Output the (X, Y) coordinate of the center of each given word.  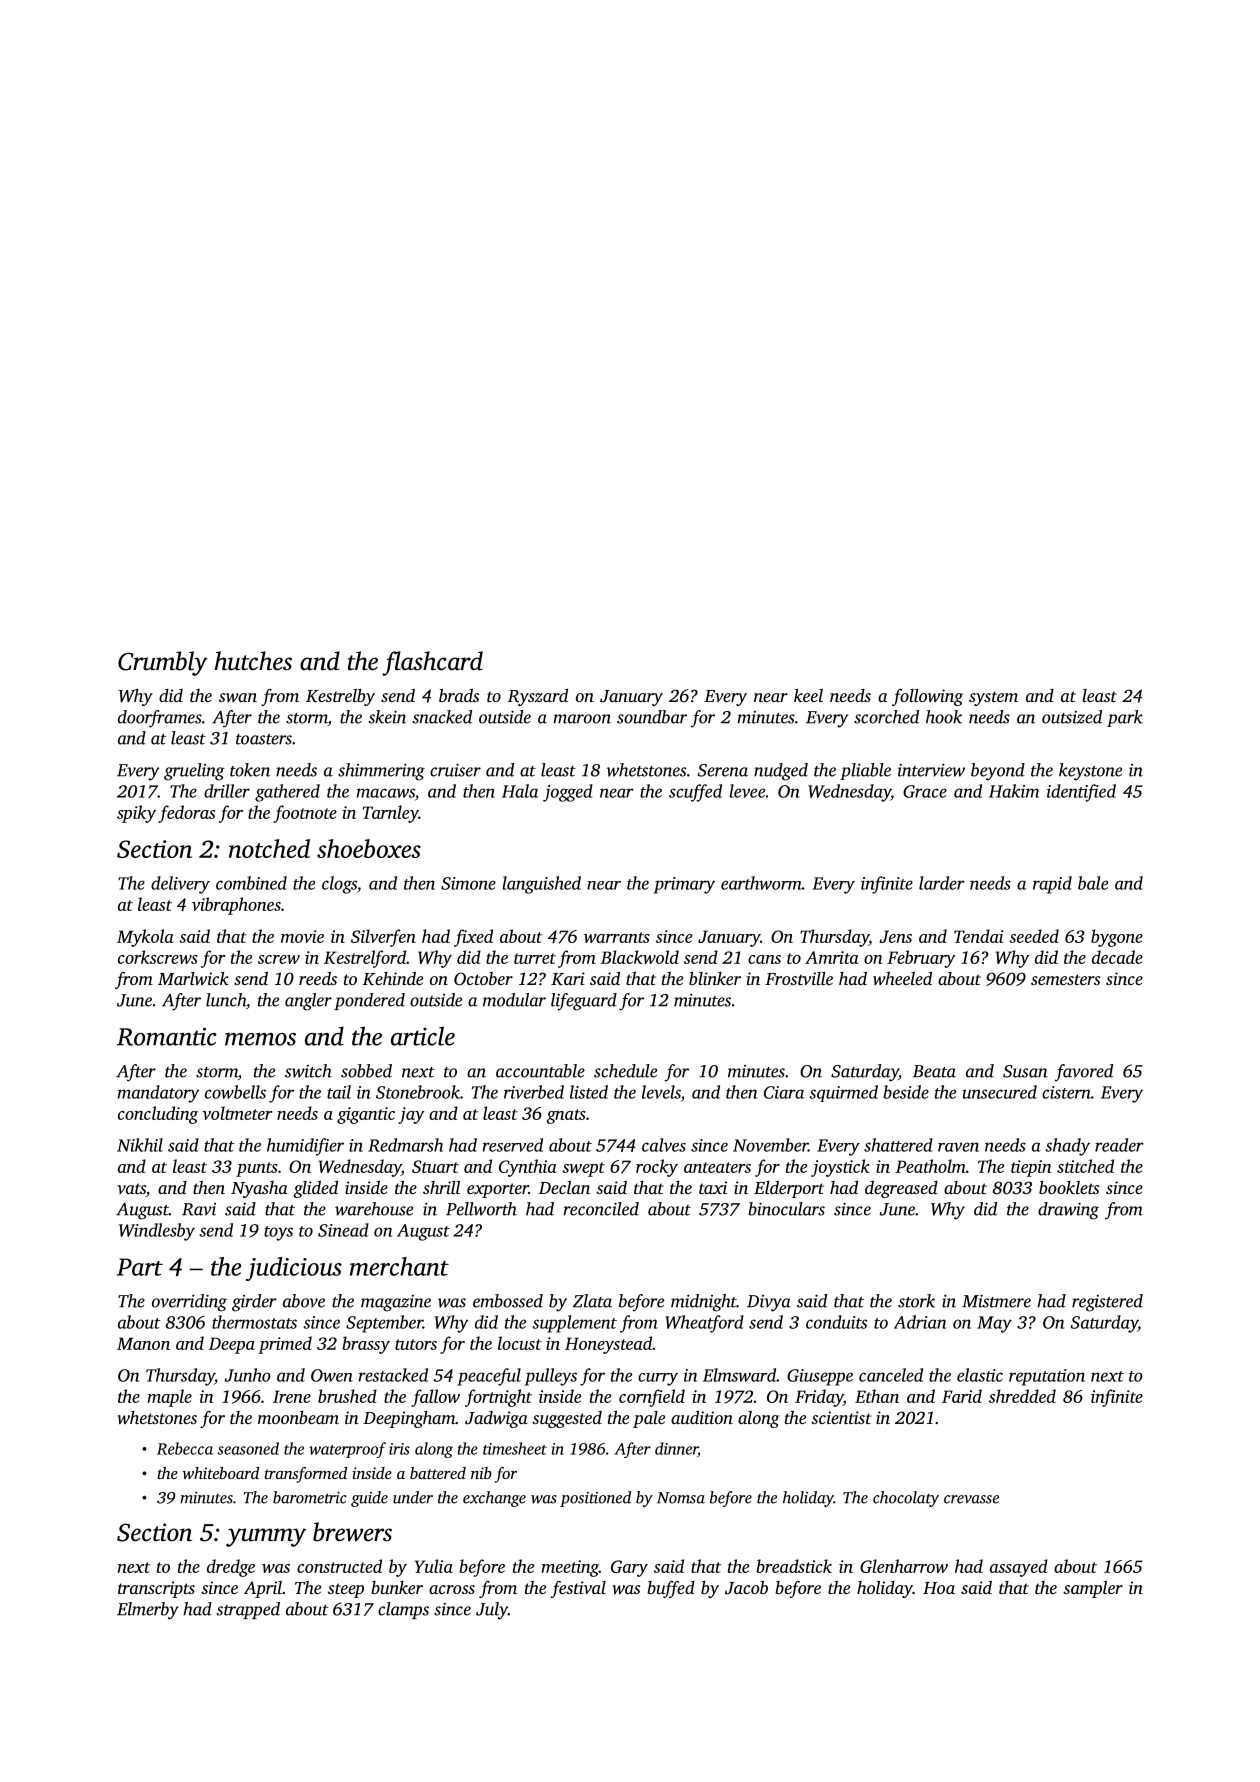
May (994, 1324)
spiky (136, 814)
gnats (566, 1116)
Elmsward (739, 1375)
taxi (713, 1187)
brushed (347, 1396)
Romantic (167, 1036)
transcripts (156, 1589)
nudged (781, 772)
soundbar (652, 717)
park (1125, 718)
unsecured (999, 1092)
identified (1081, 793)
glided (315, 1189)
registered (1107, 1303)
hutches (253, 661)
